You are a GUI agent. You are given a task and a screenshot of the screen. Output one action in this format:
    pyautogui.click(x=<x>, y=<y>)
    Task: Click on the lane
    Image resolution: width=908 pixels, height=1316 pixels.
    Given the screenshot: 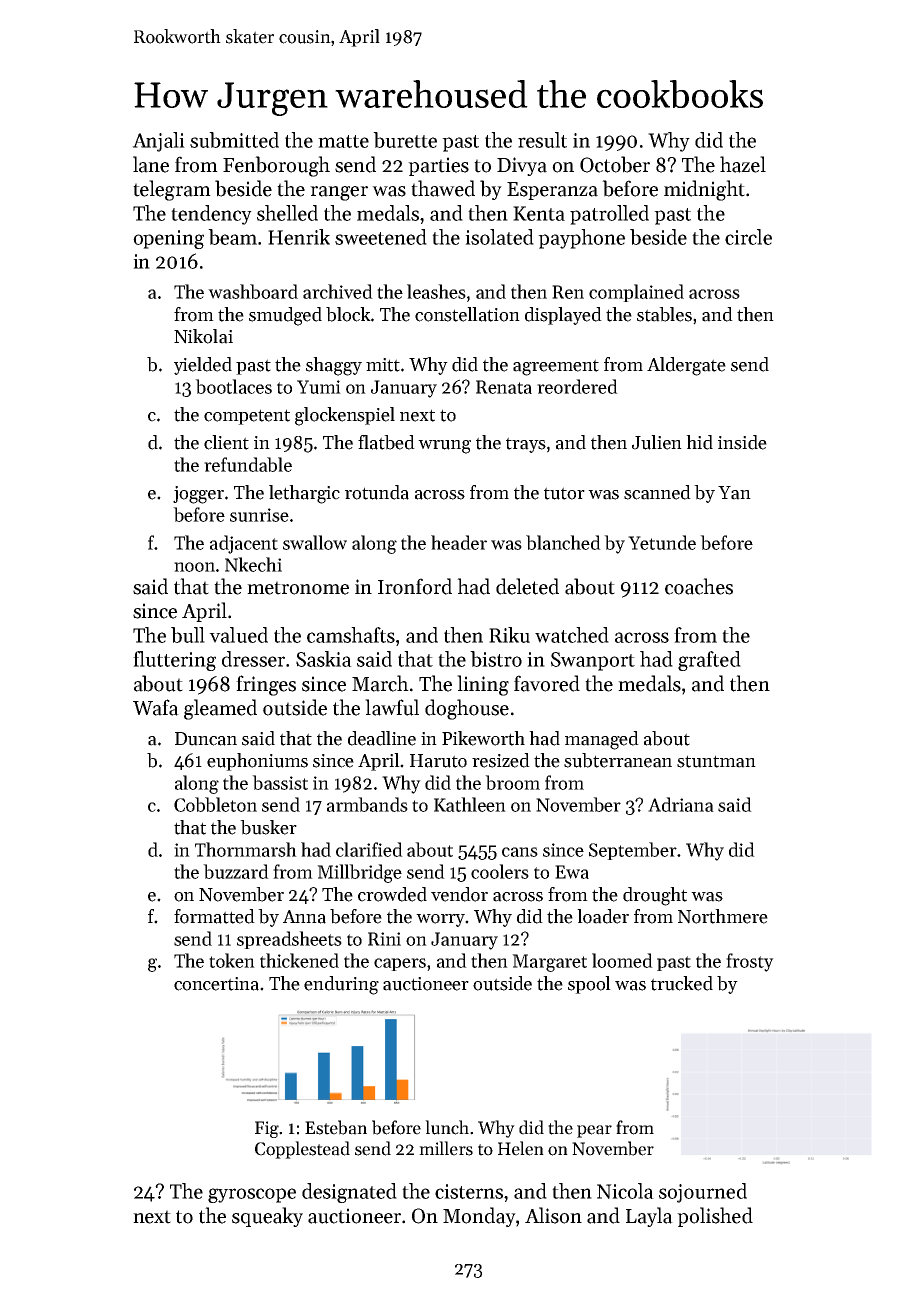 What is the action you would take?
    pyautogui.click(x=151, y=164)
